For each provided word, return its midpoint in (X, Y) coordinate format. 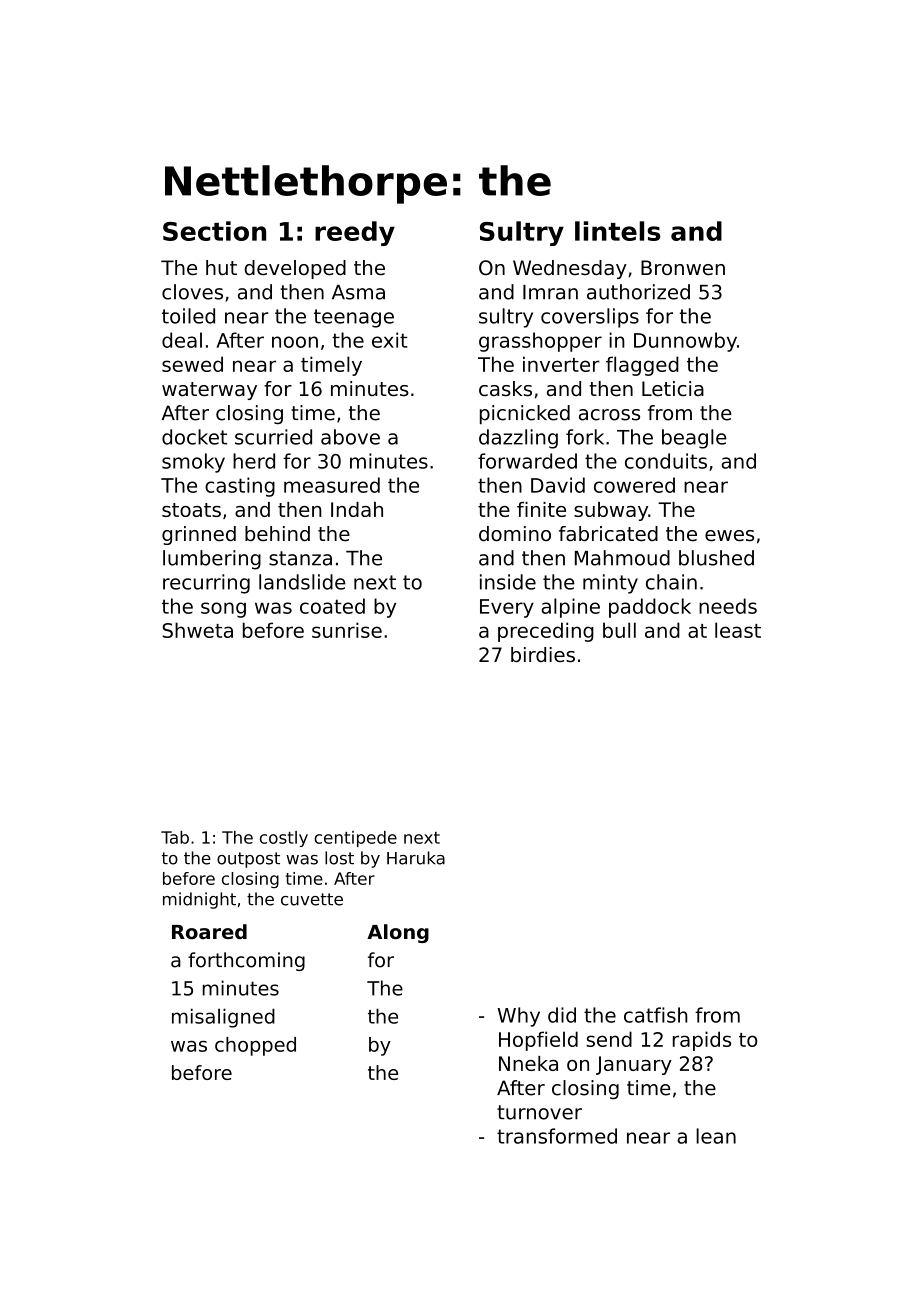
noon (295, 342)
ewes (729, 536)
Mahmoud (622, 558)
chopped (255, 1046)
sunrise (347, 630)
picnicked (525, 415)
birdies (543, 655)
